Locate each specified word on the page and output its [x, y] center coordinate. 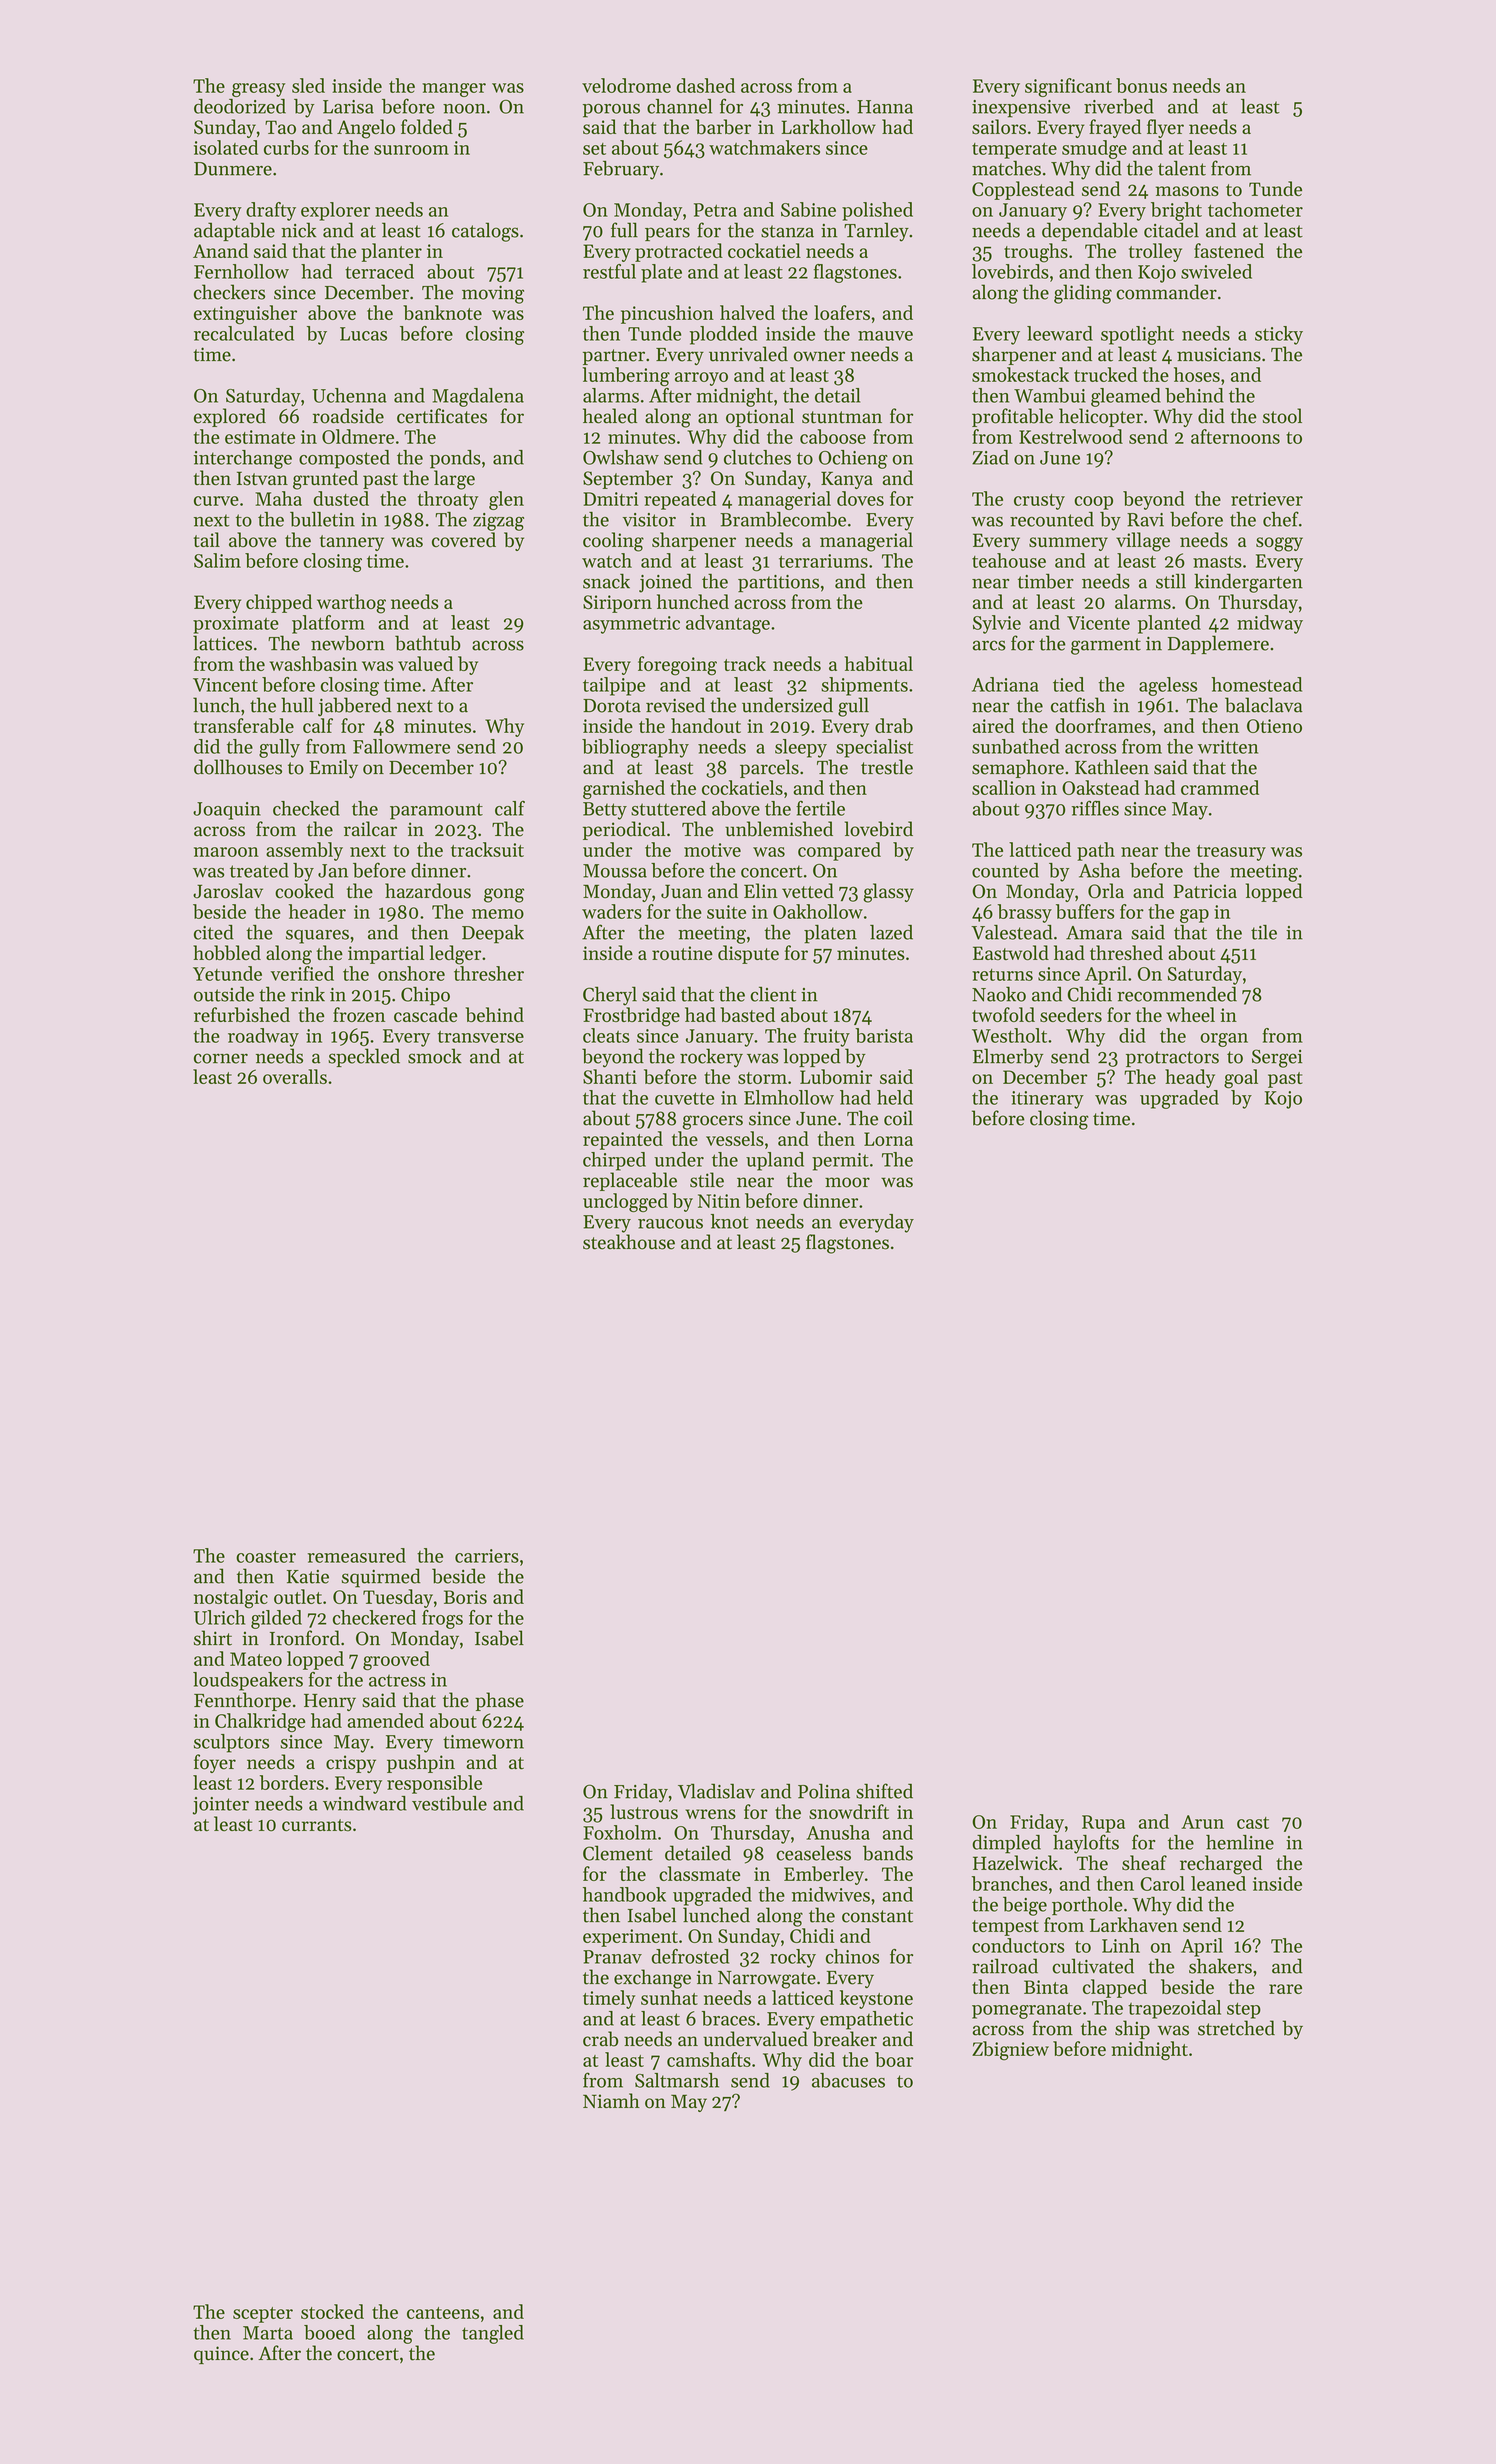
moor [847, 1182]
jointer [221, 1806]
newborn [348, 643]
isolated [226, 147]
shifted [884, 1791]
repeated [680, 500]
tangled [493, 2334]
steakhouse [629, 1242]
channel [679, 106]
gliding [1083, 294]
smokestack [1020, 374]
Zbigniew [1010, 2051]
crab [600, 2039]
